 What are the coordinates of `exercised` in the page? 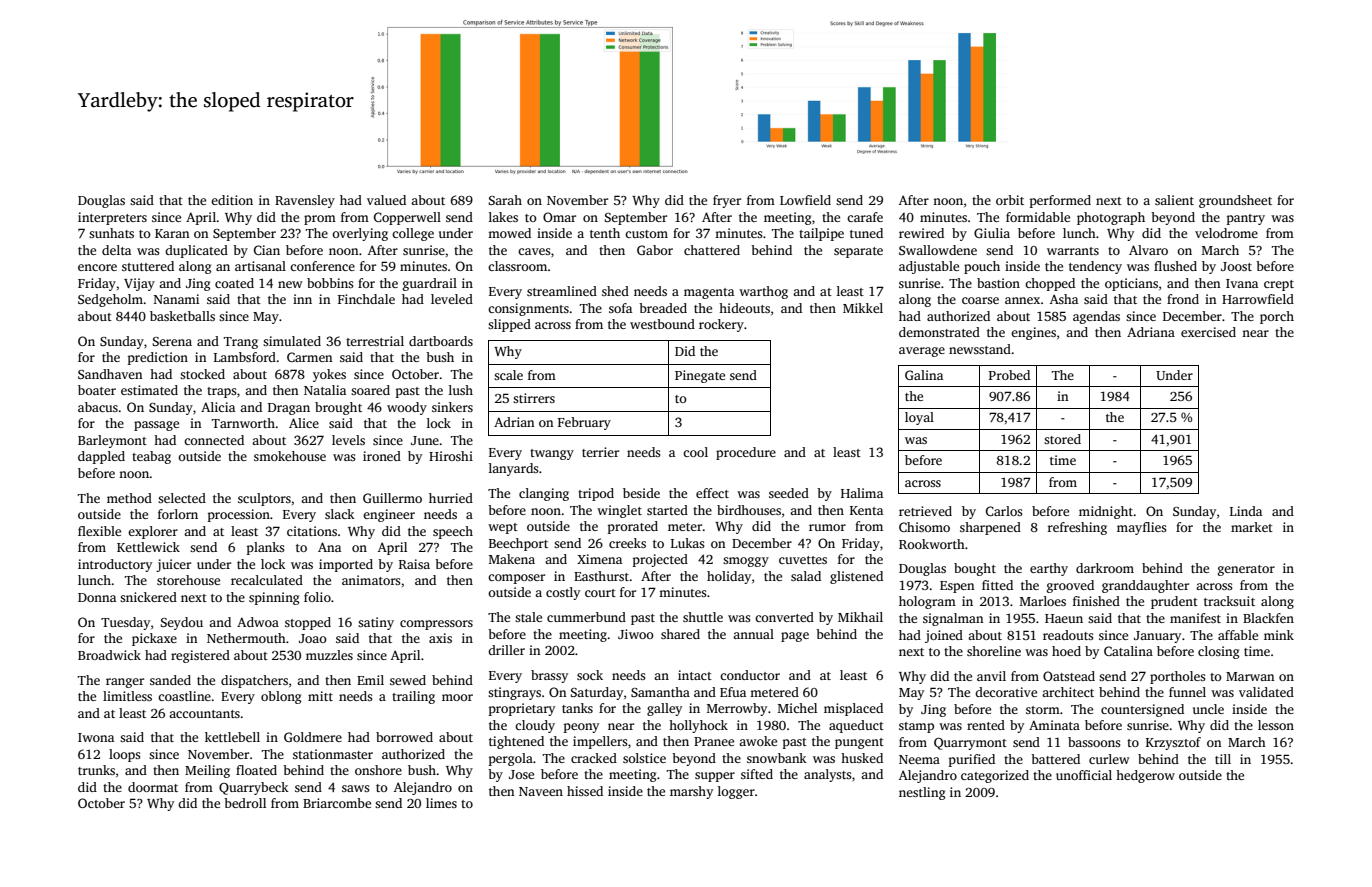 It's located at (1208, 332).
